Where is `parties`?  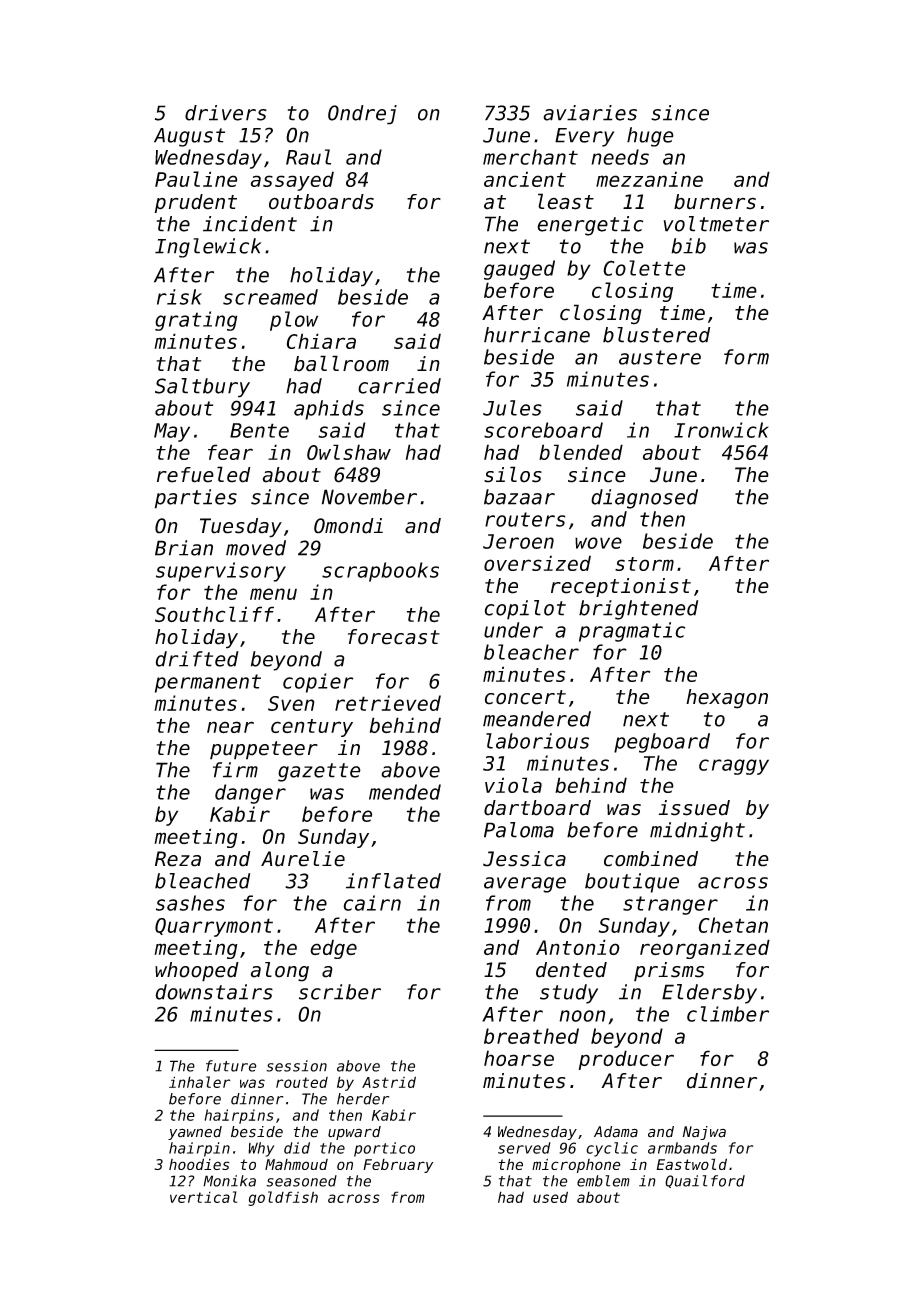 parties is located at coordinates (196, 499).
